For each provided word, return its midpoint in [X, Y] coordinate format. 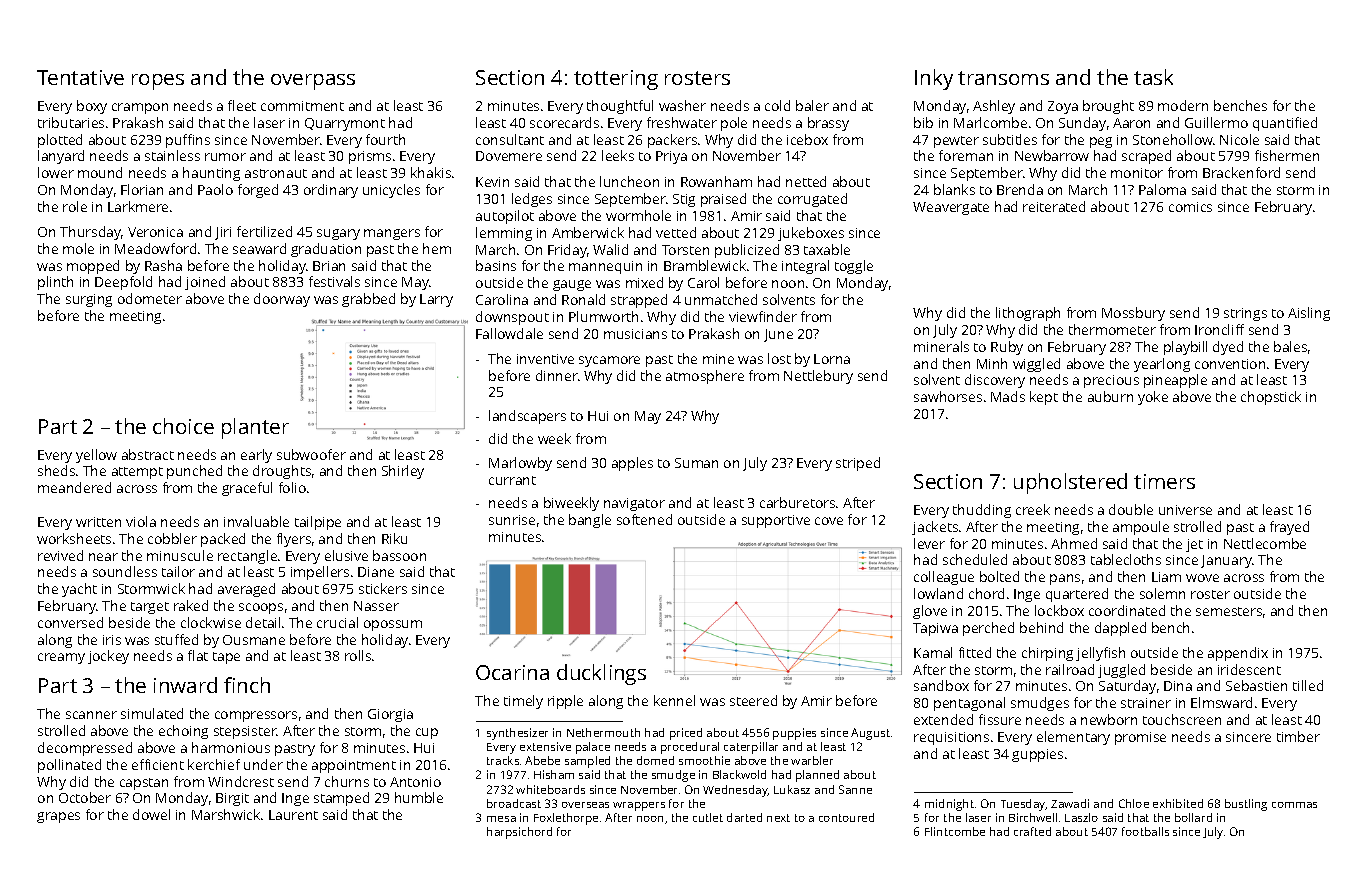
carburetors [797, 502]
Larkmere [138, 206]
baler [812, 105]
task [1153, 77]
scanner [91, 715]
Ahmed [1074, 543]
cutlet [708, 817]
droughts [282, 472]
